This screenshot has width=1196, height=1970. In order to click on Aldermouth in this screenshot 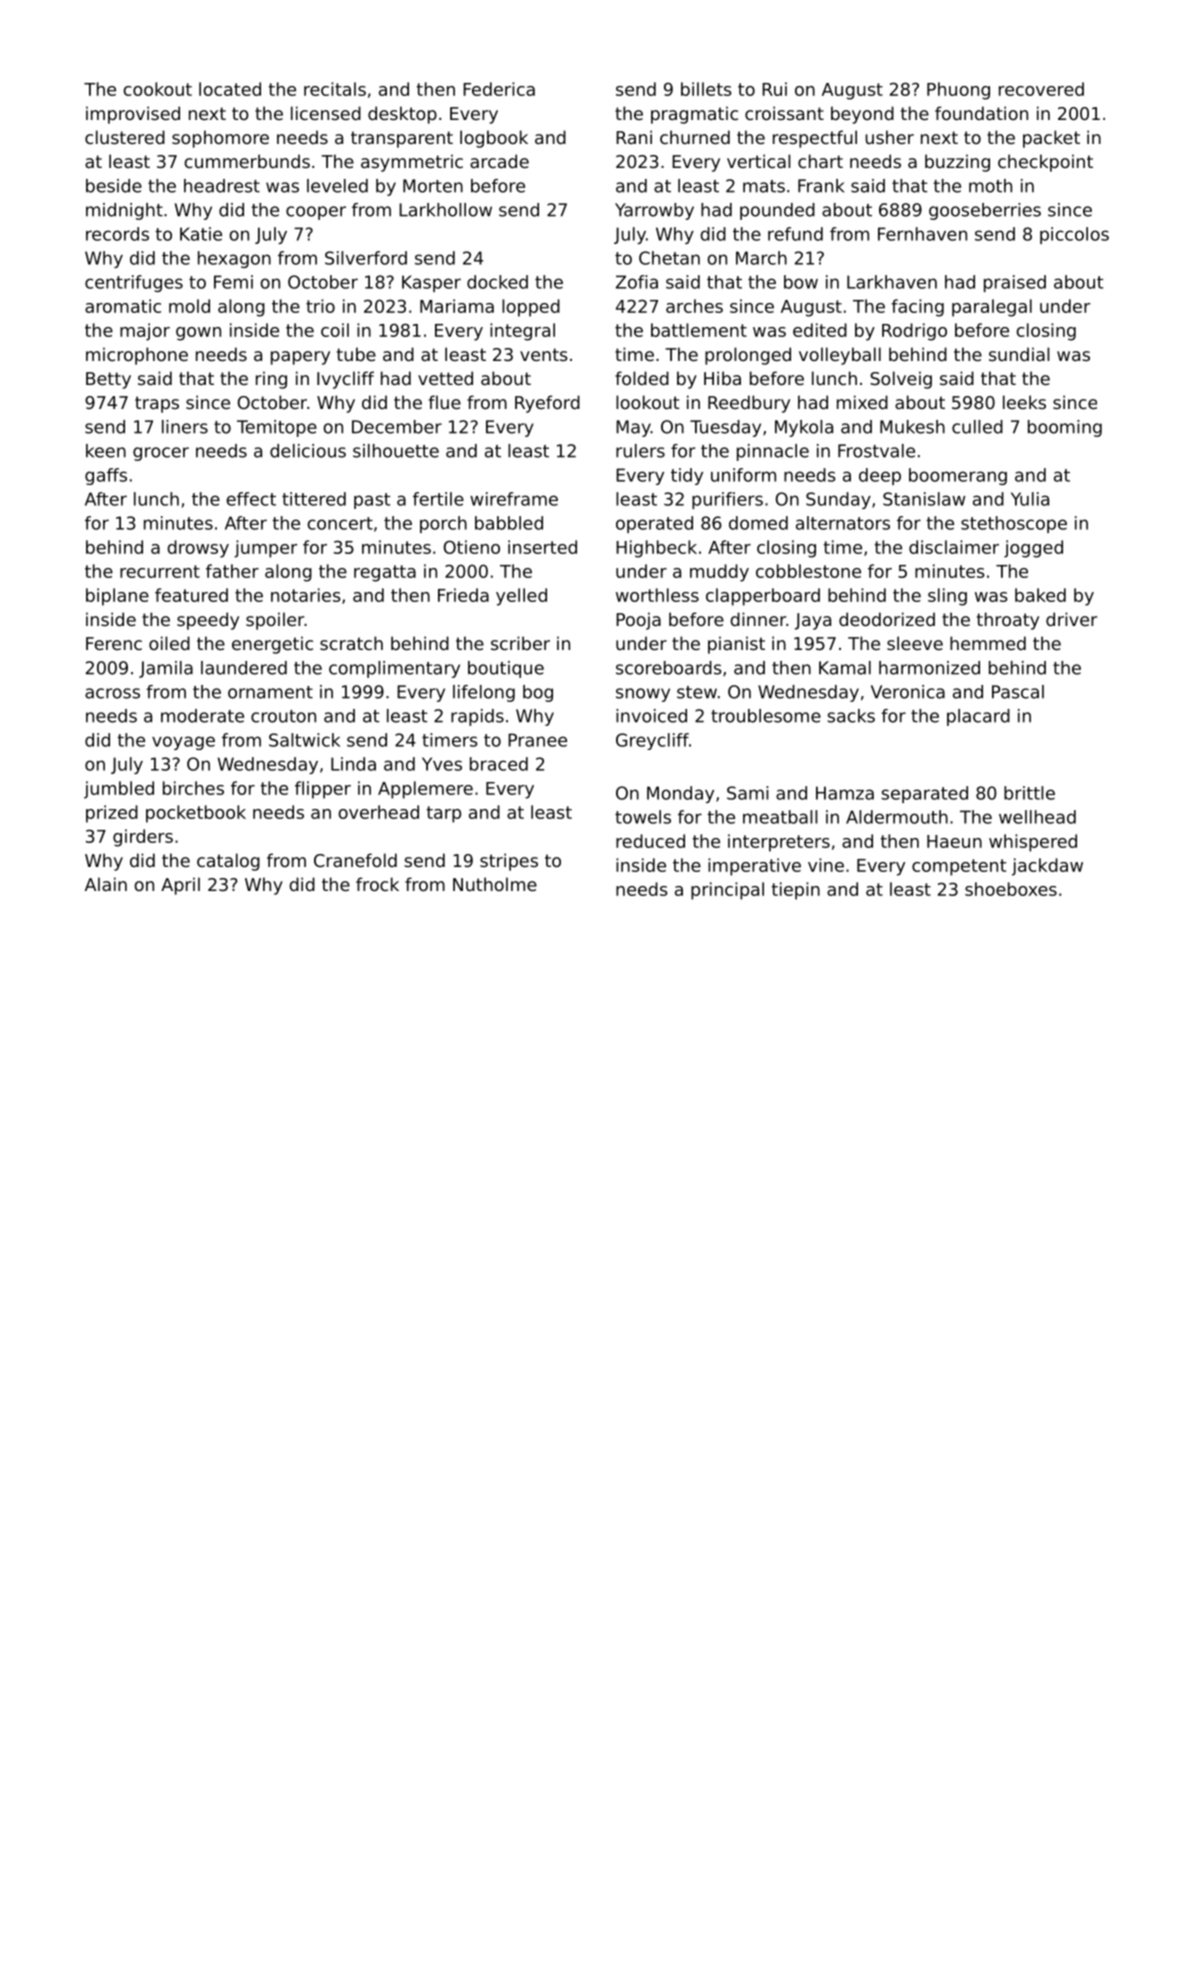, I will do `click(897, 817)`.
